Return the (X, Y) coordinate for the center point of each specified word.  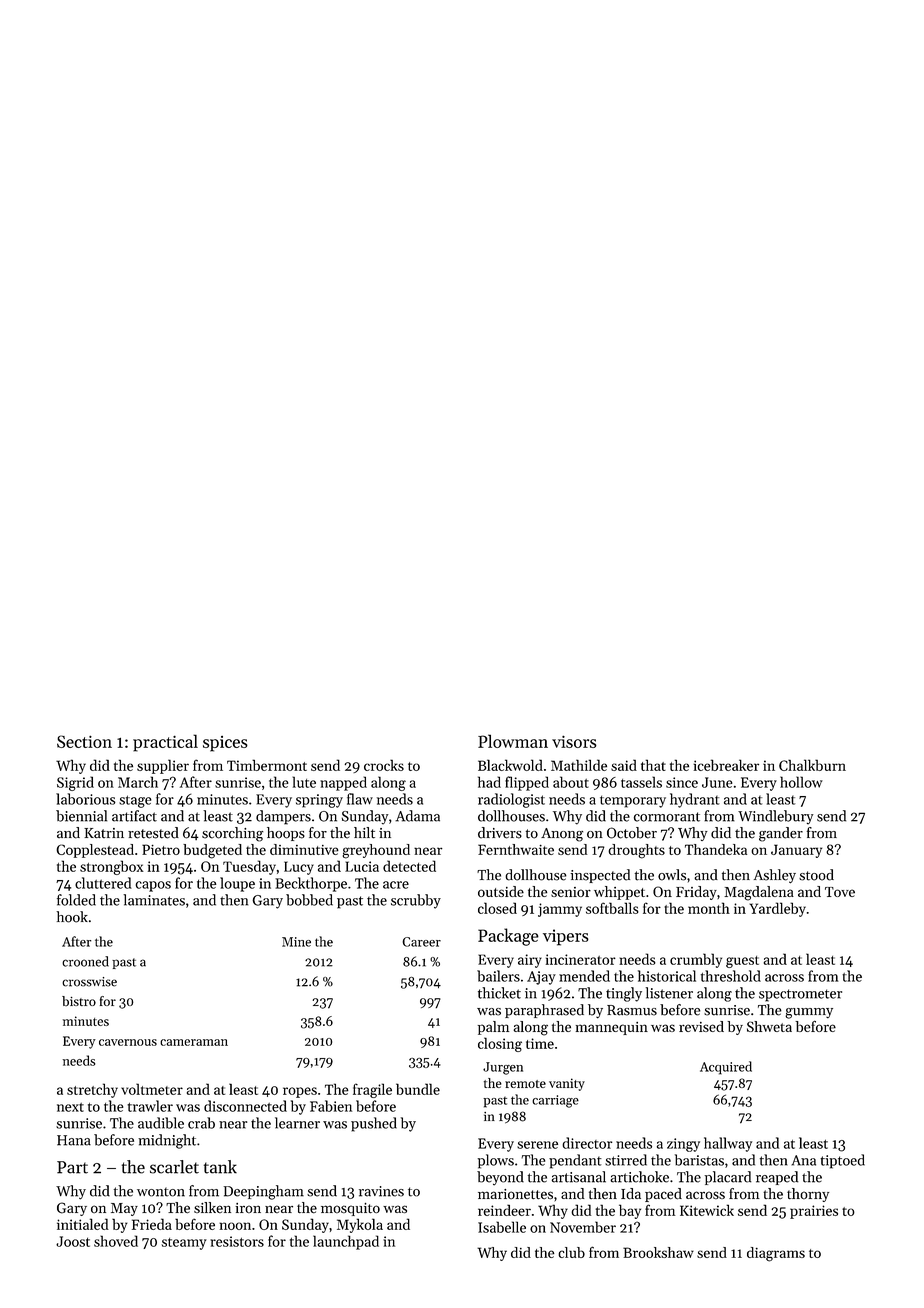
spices (225, 744)
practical (165, 743)
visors (574, 742)
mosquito (350, 1209)
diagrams (776, 1254)
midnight (167, 1141)
